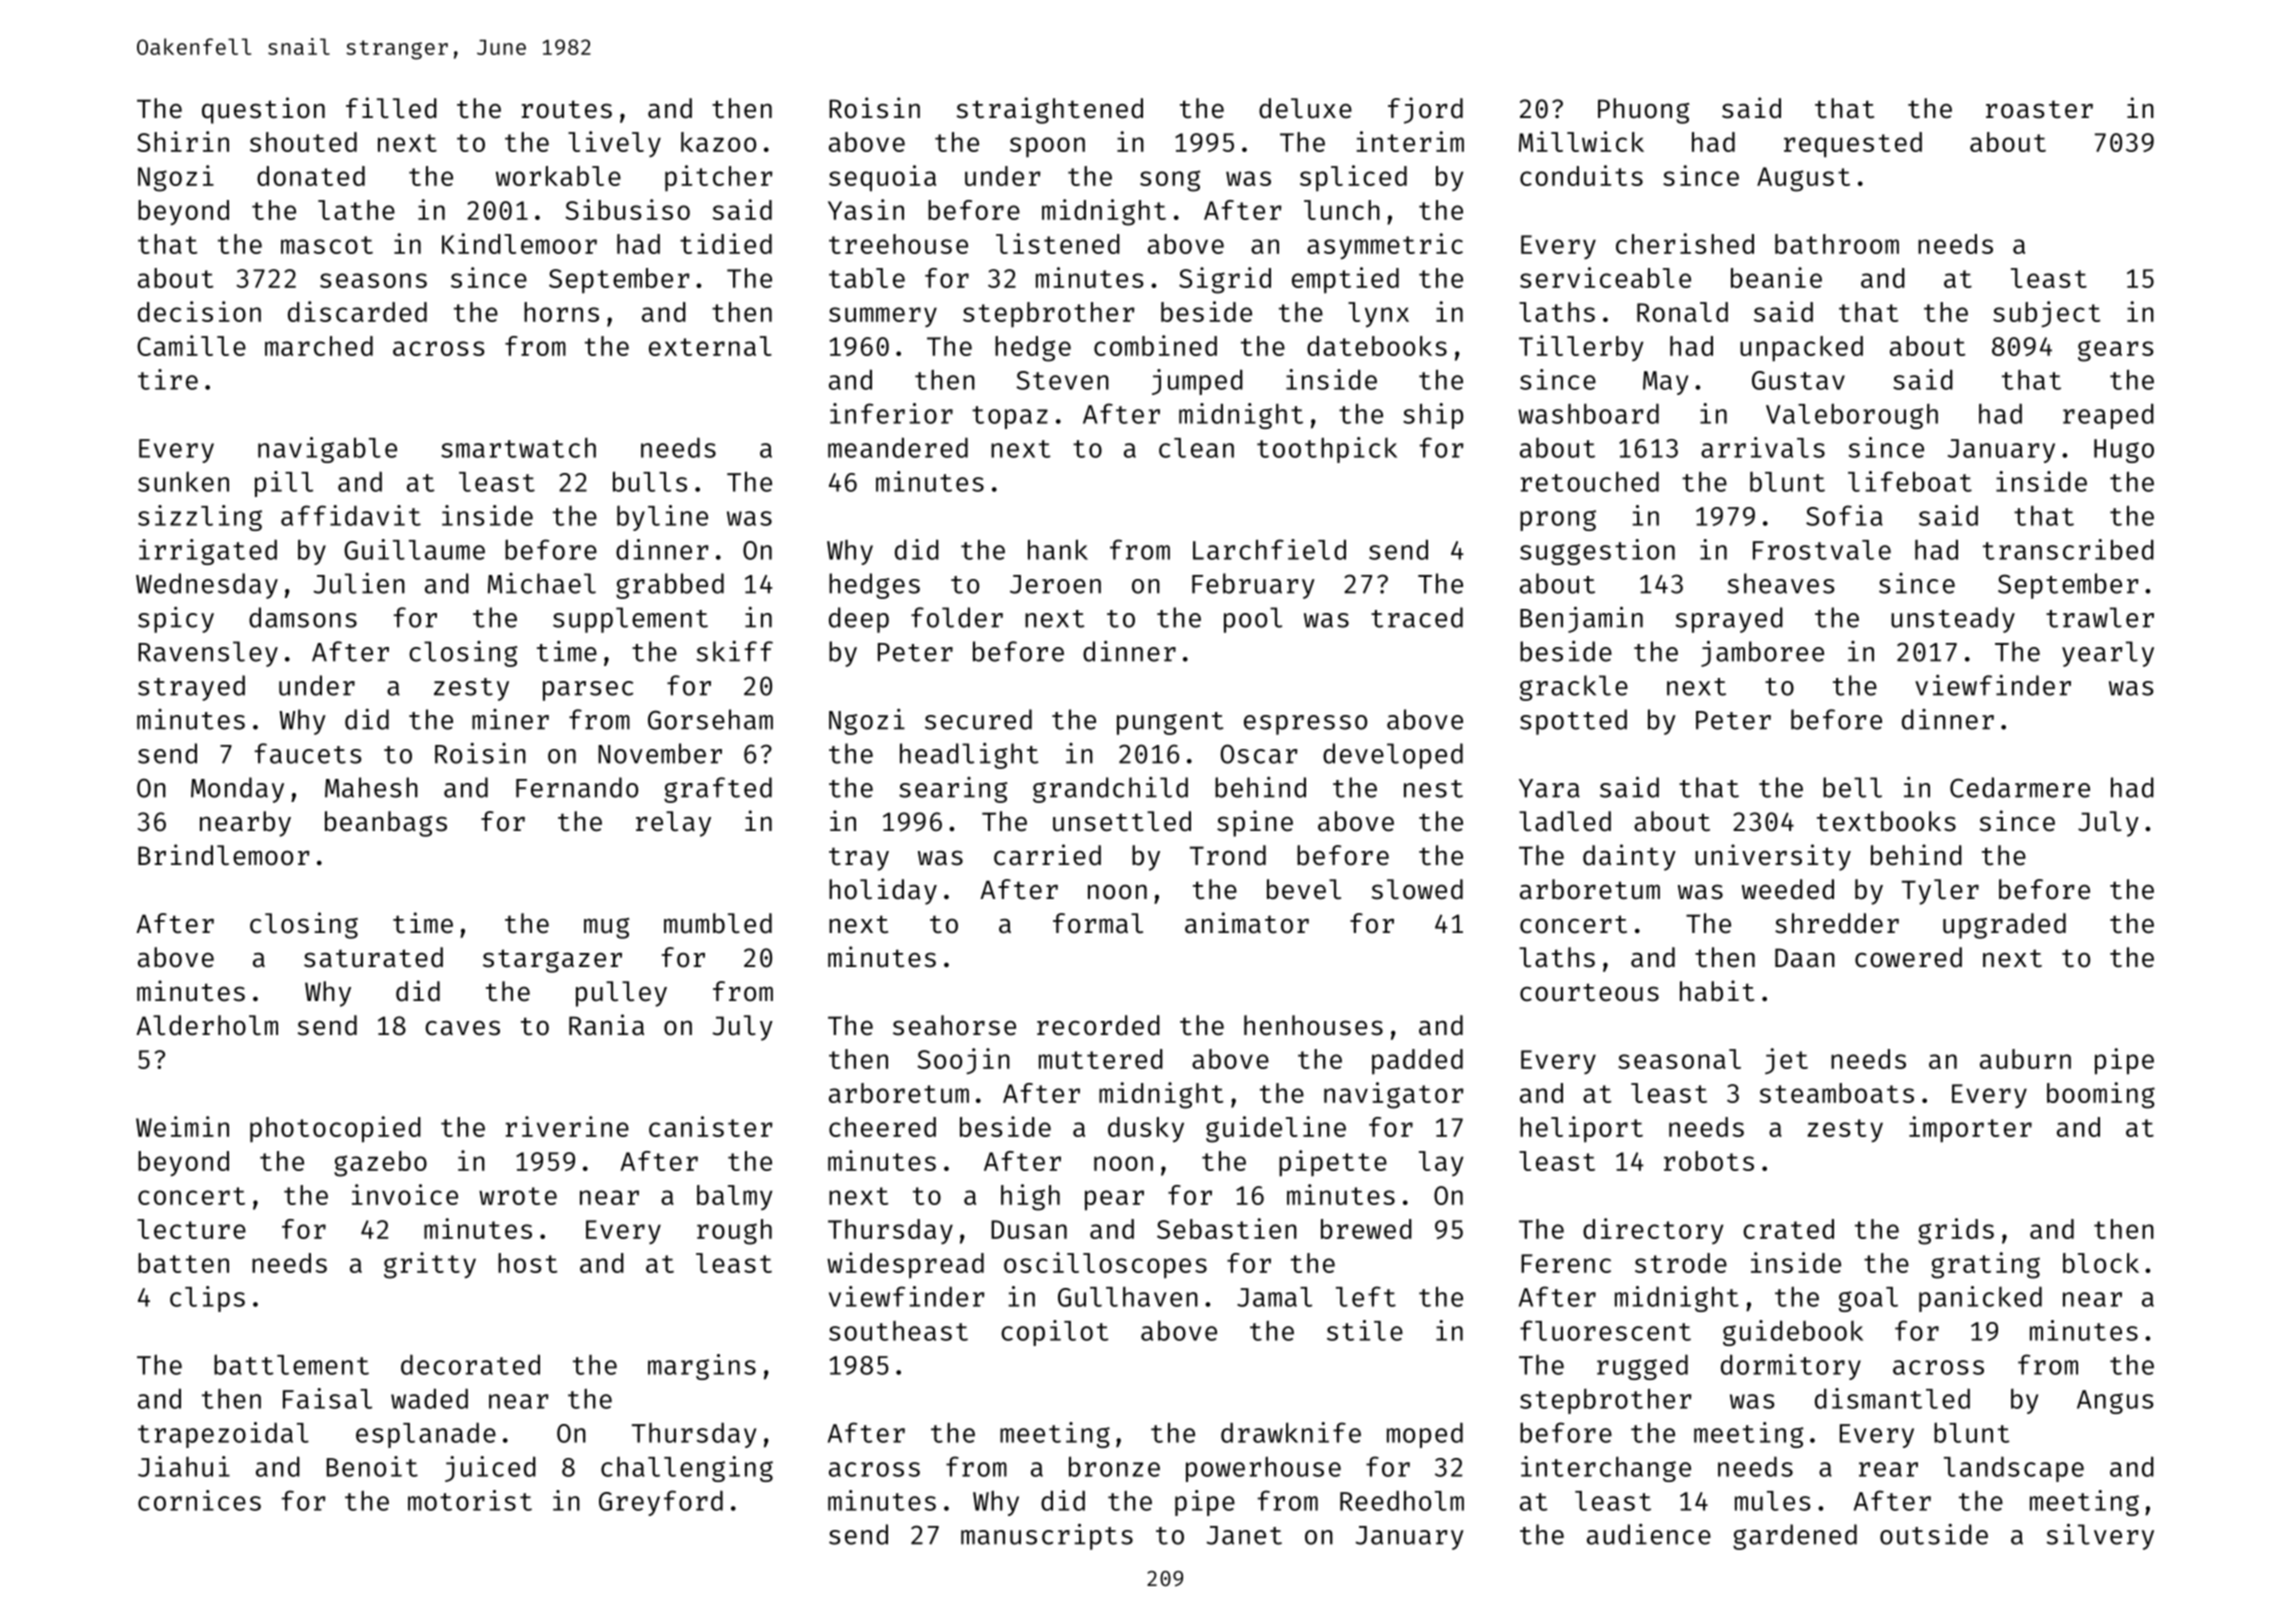  I want to click on relay, so click(673, 824).
